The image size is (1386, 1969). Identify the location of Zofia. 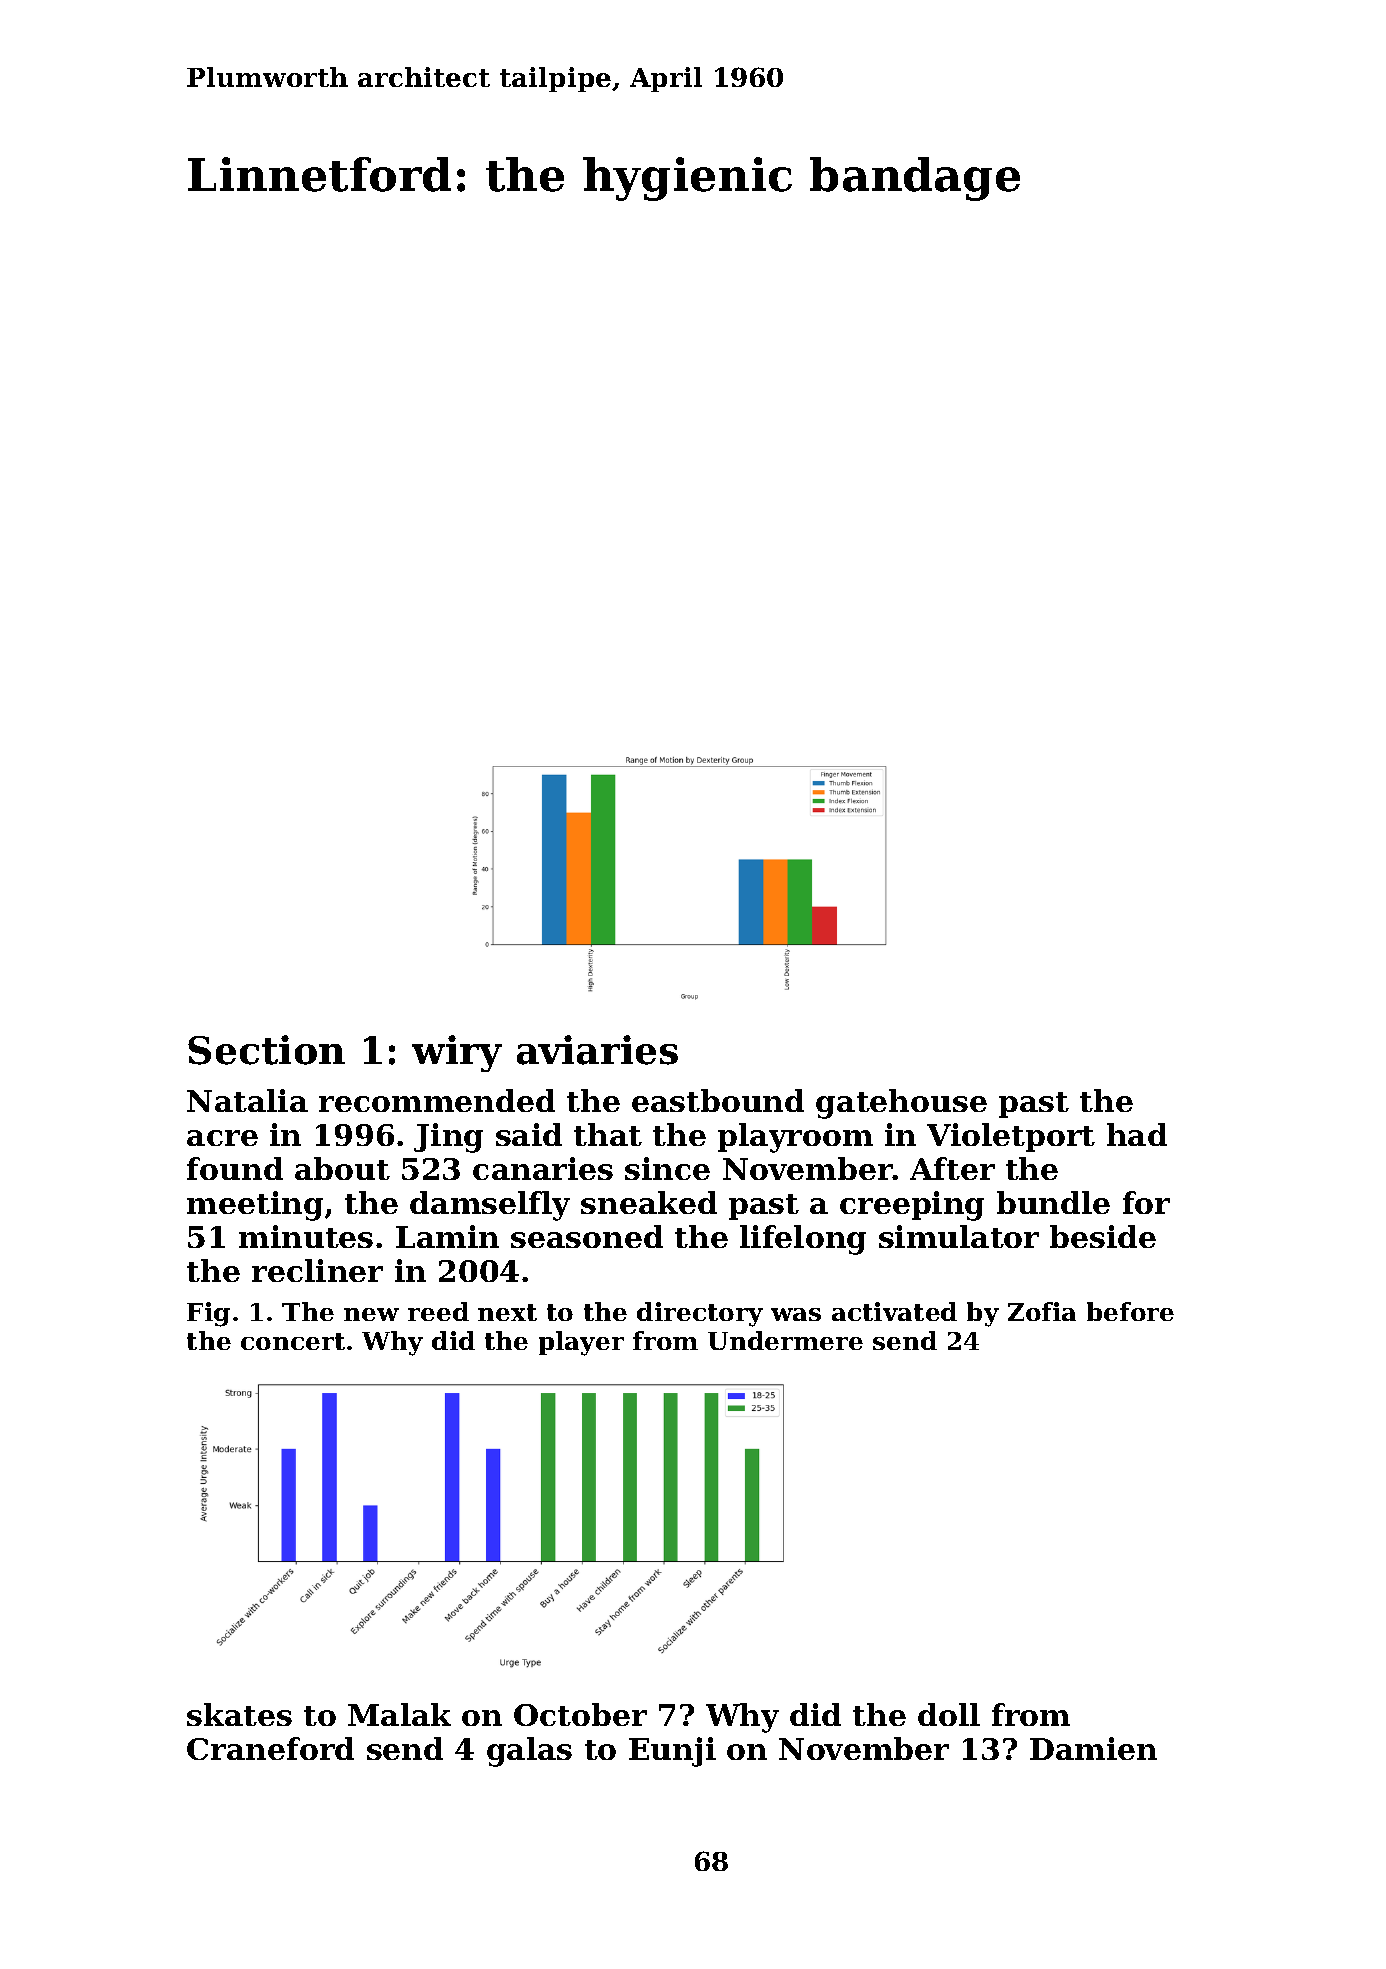
(1042, 1311).
